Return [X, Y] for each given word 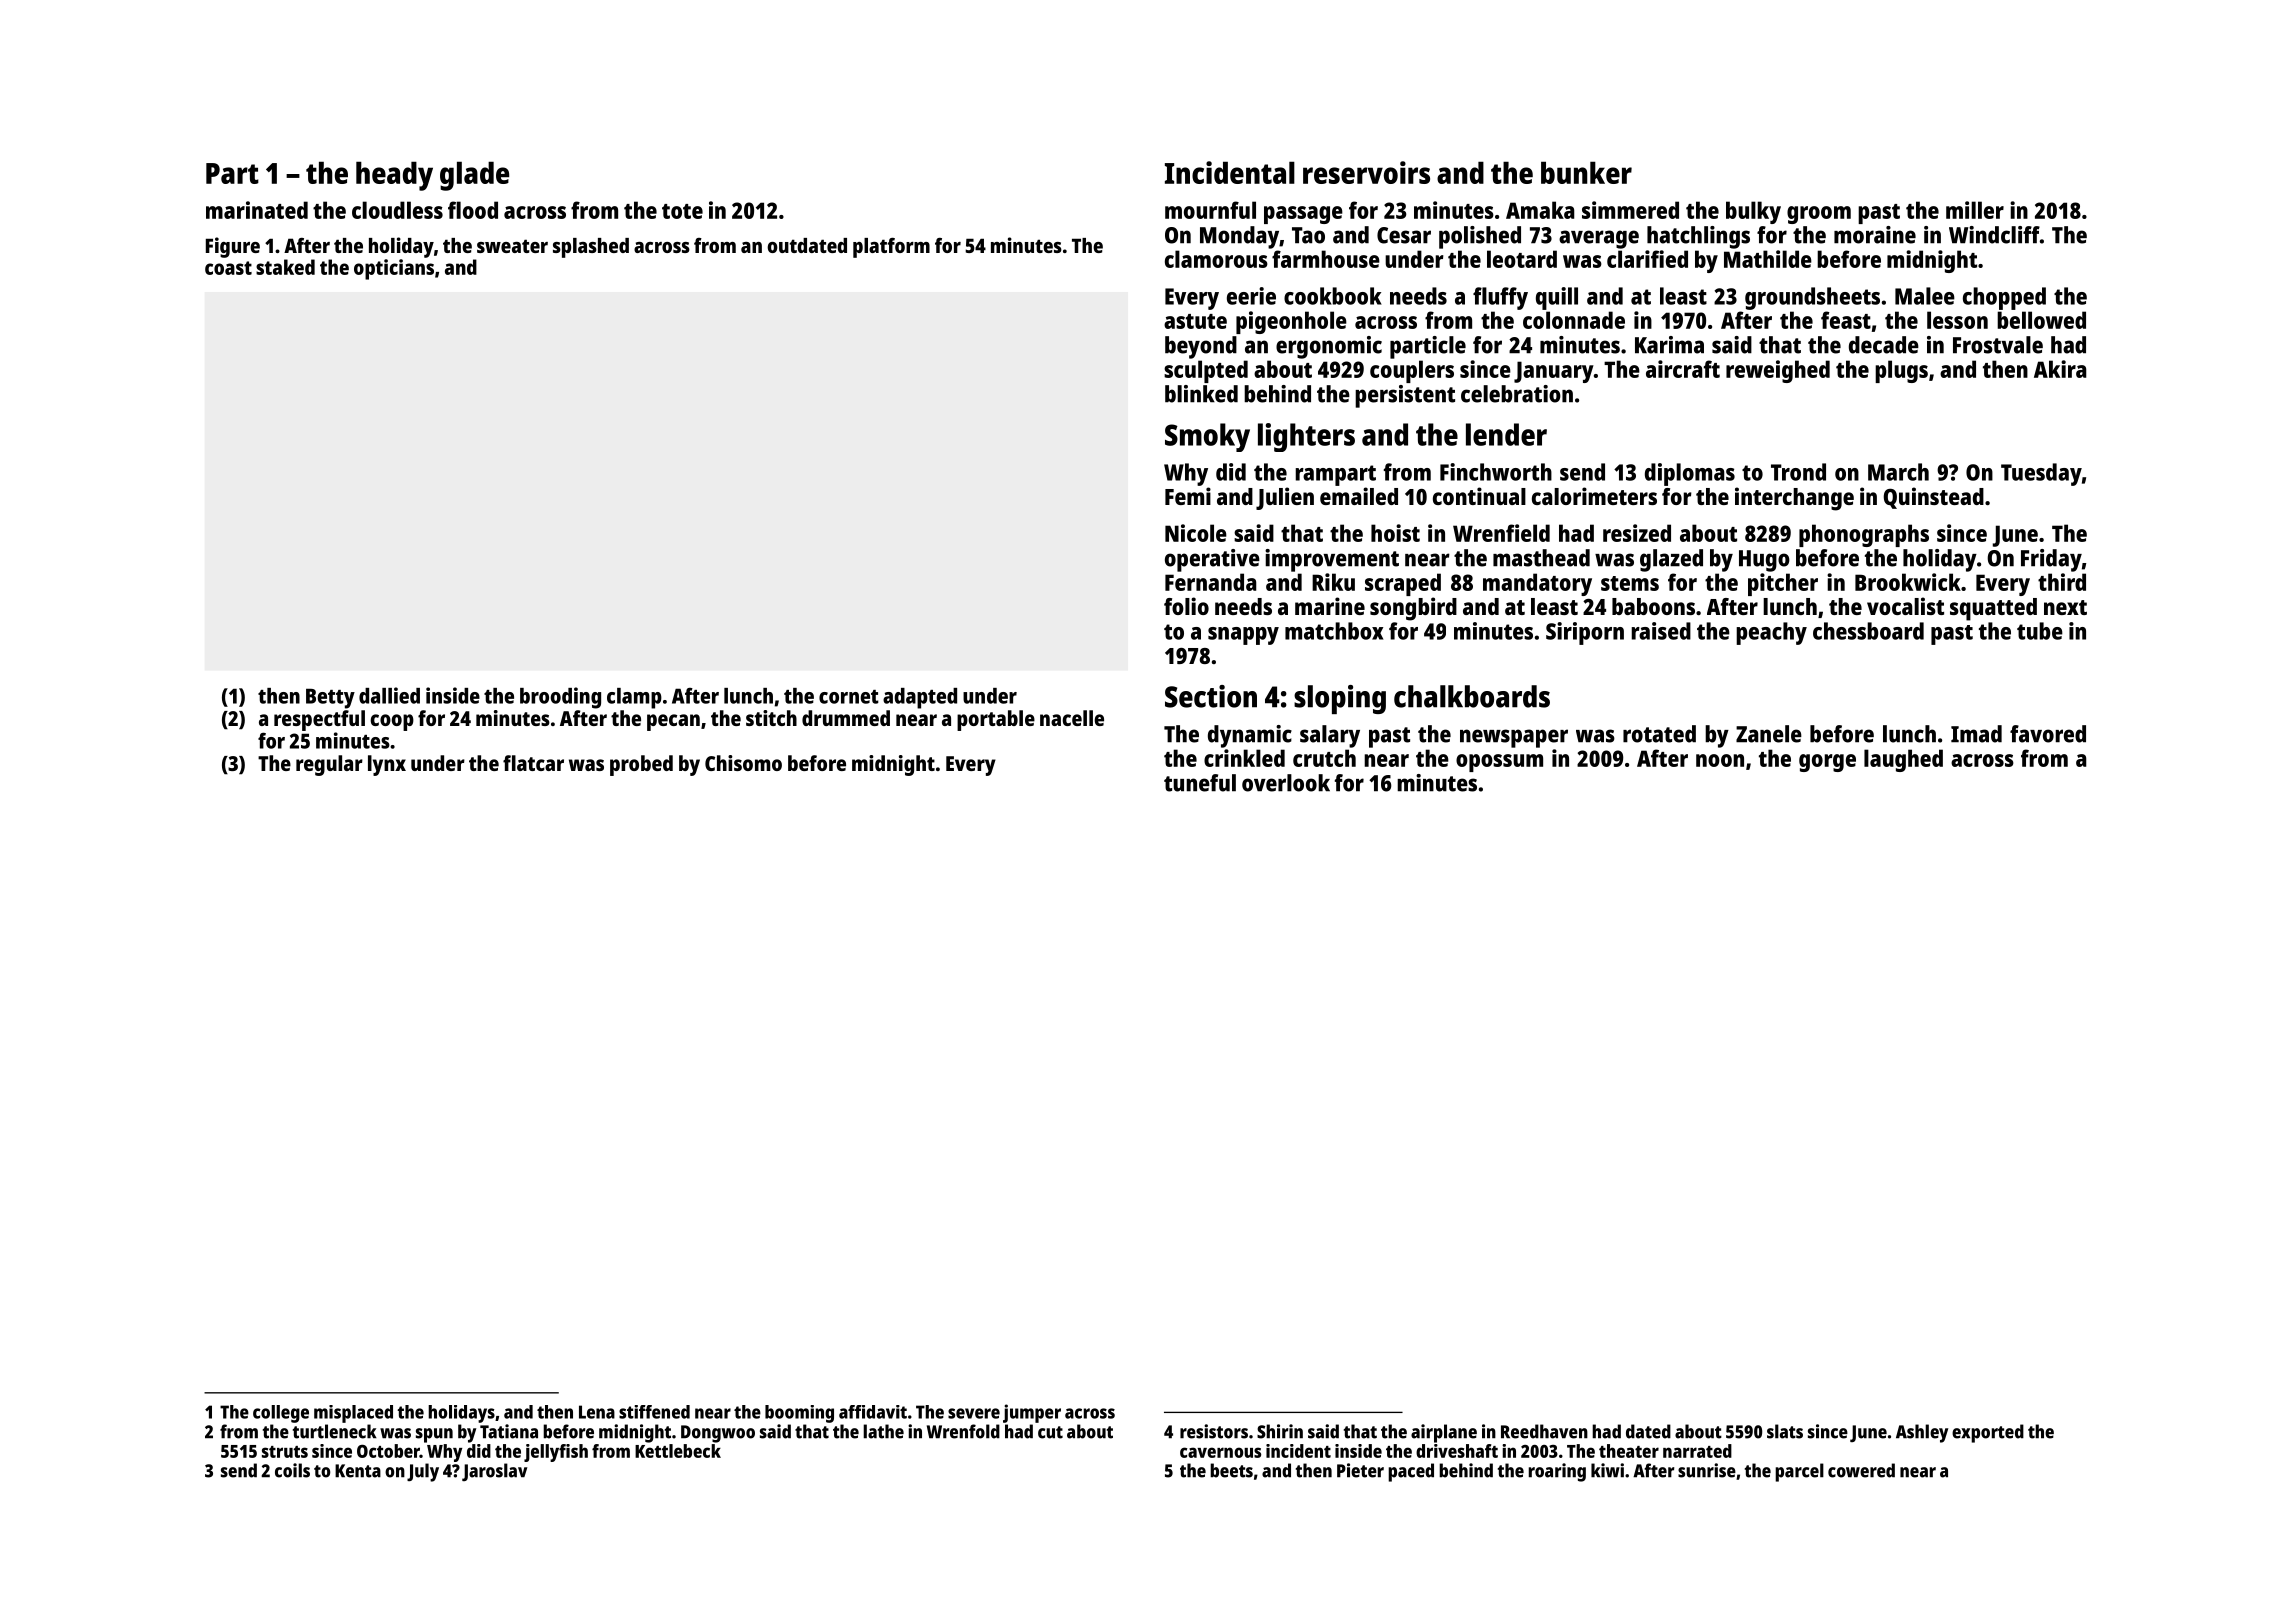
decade [1884, 345]
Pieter [1360, 1470]
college [281, 1414]
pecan [673, 722]
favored [2048, 734]
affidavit [873, 1412]
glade [474, 176]
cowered [1861, 1470]
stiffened [654, 1412]
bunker [1586, 172]
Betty [330, 698]
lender [1506, 434]
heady [394, 176]
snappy [1243, 636]
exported [1988, 1433]
